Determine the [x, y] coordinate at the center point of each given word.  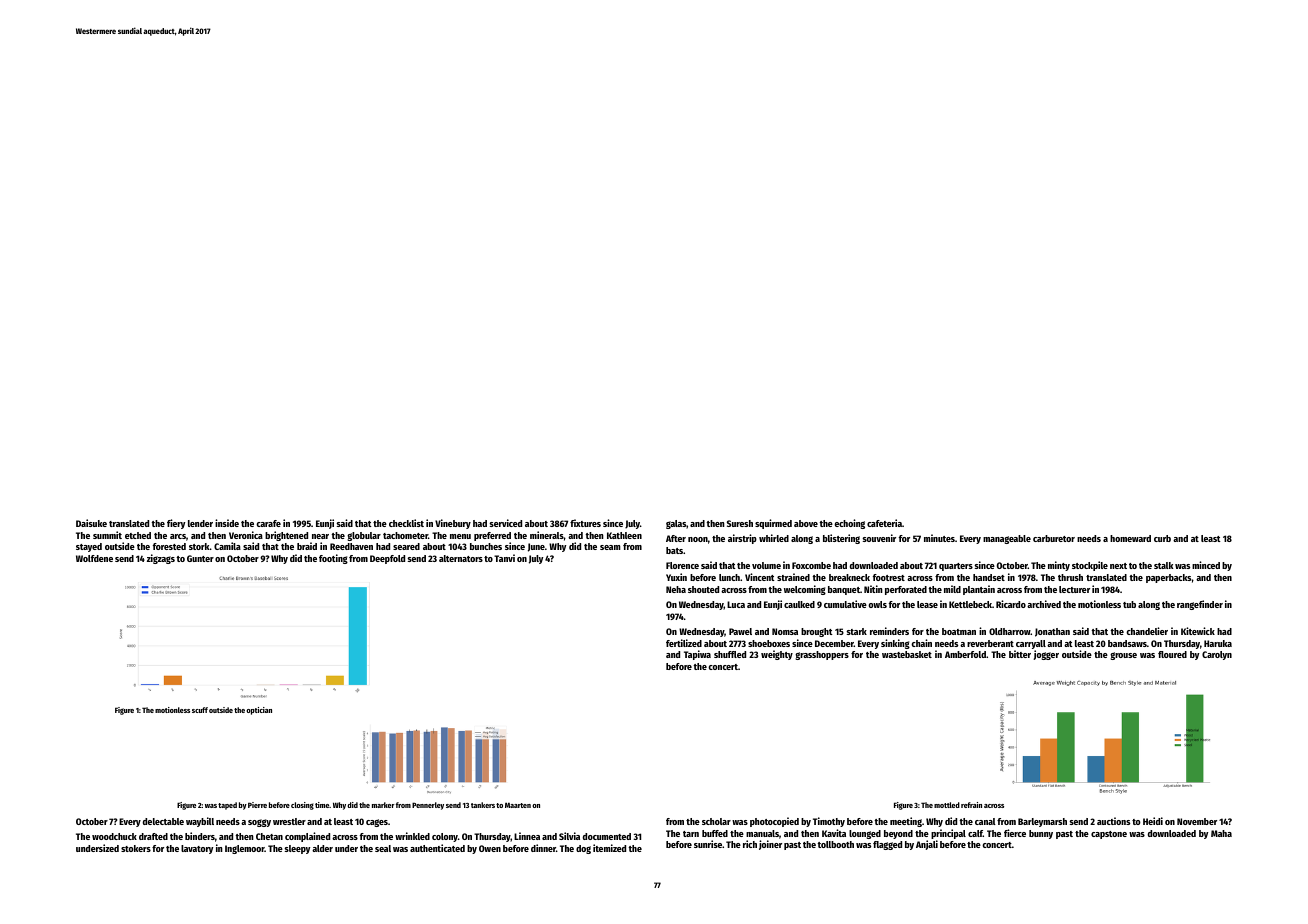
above [806, 523]
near [320, 536]
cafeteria [884, 523]
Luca [736, 604]
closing [302, 806]
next [1118, 566]
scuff [200, 710]
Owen [490, 848]
